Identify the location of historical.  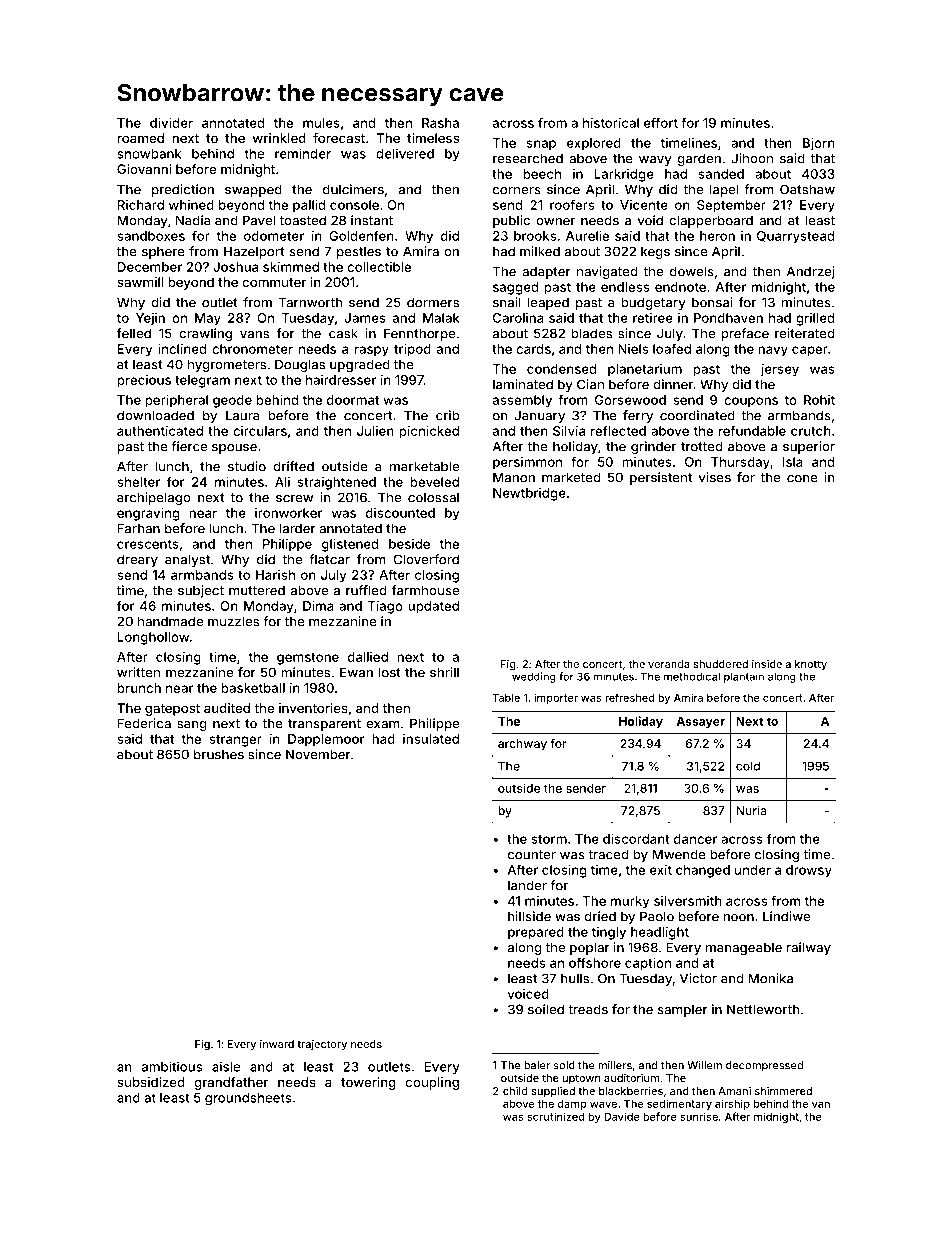
(611, 123).
